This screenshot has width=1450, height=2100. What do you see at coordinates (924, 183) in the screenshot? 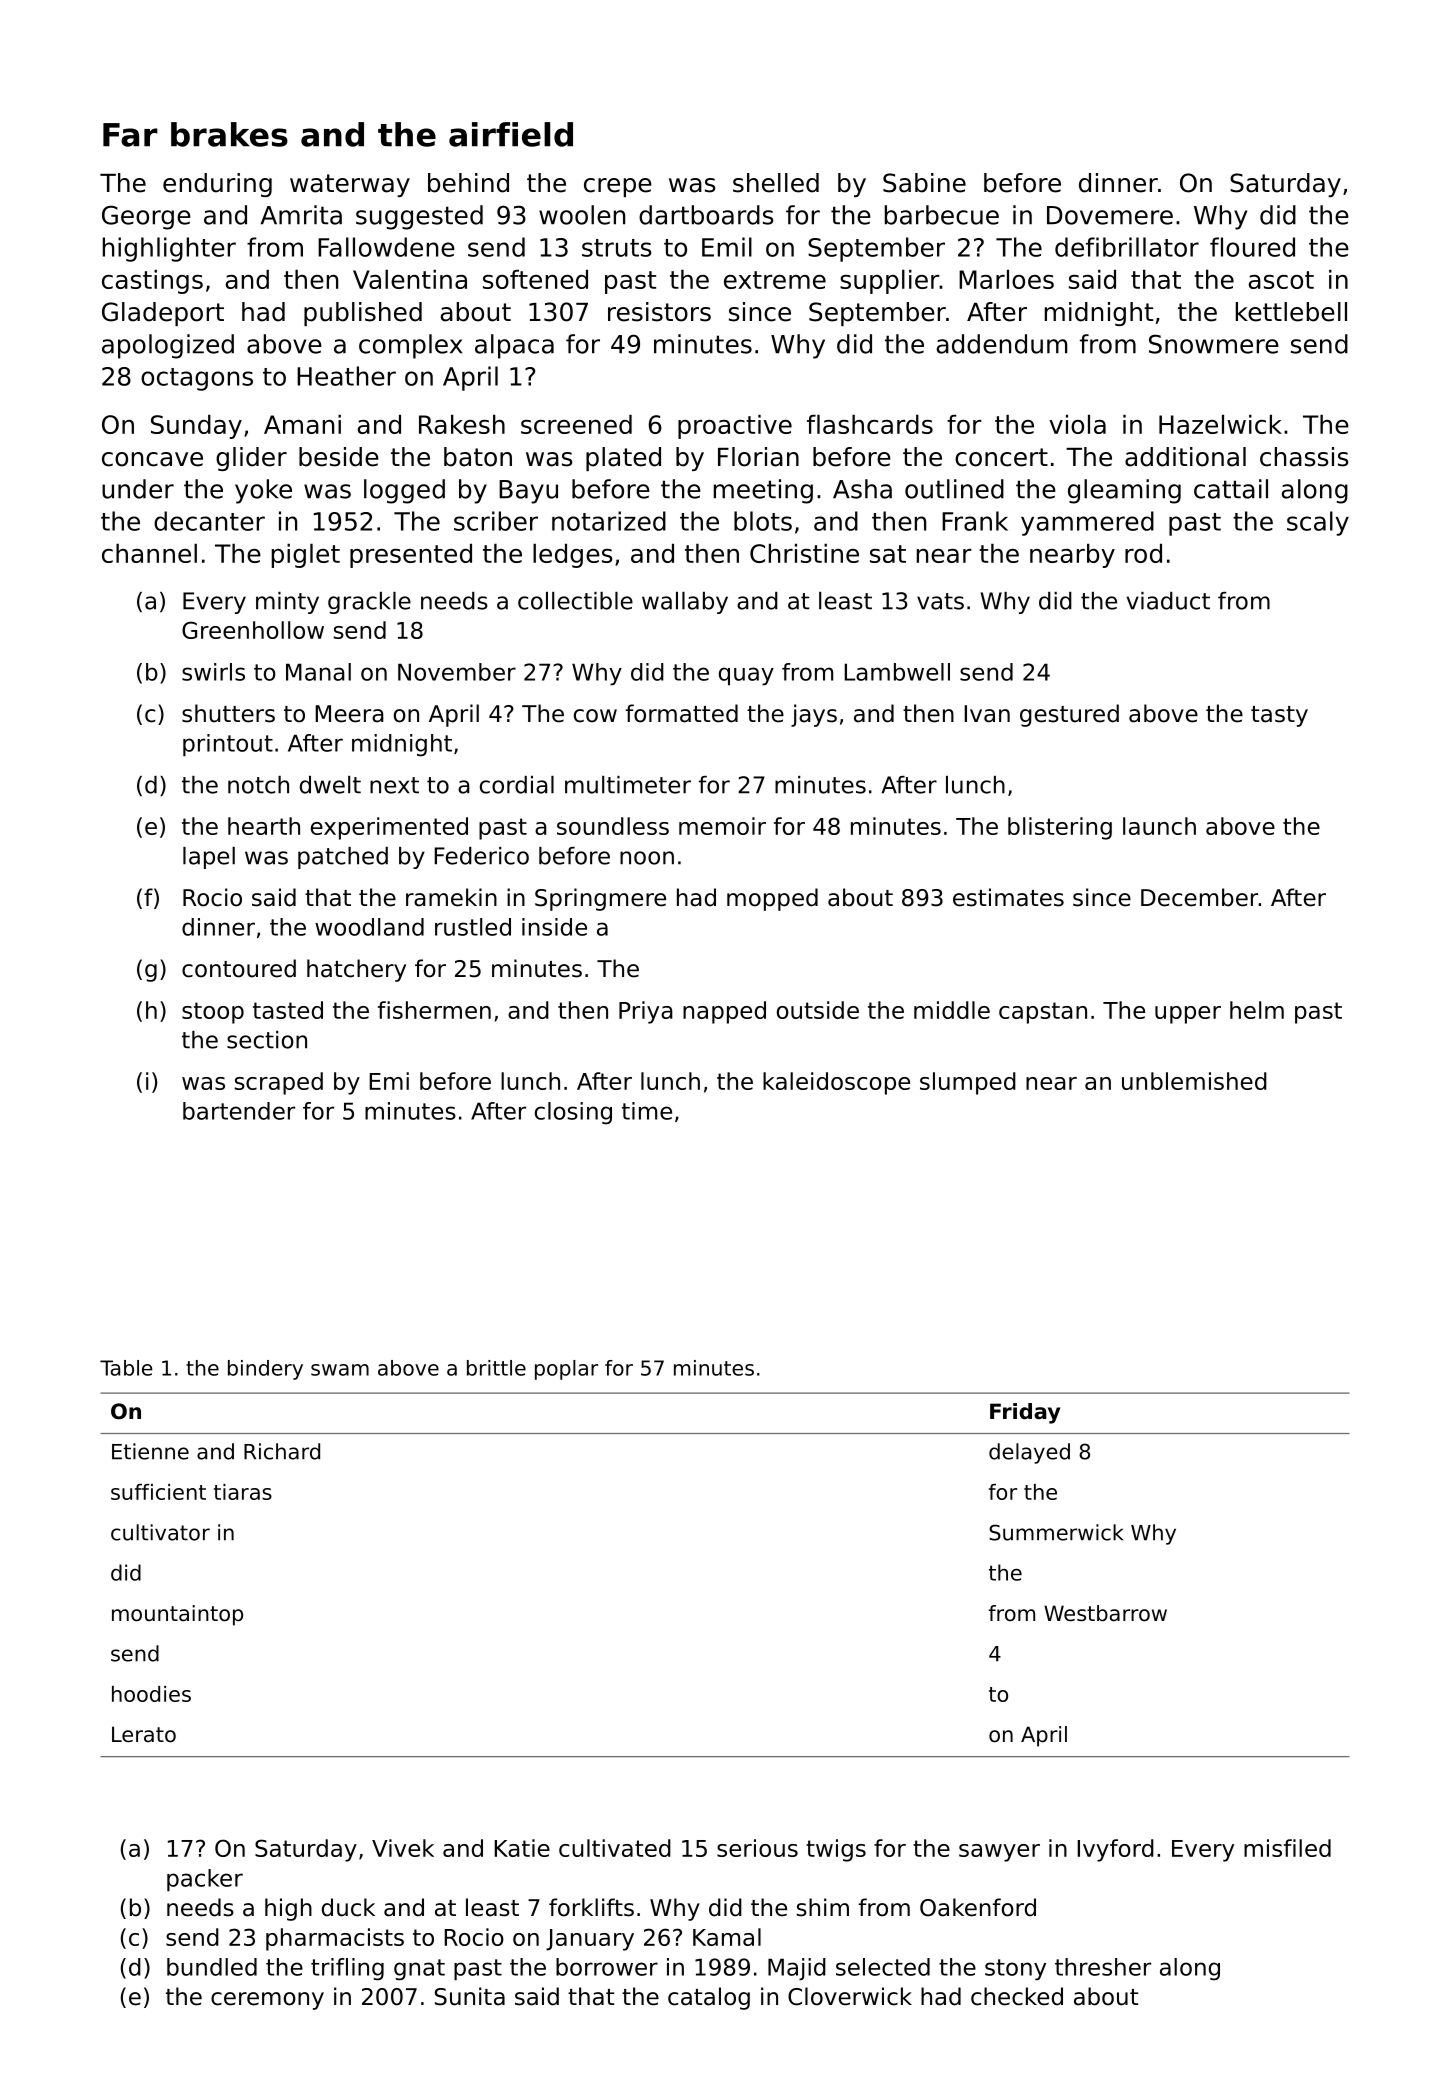
I see `Sabine` at bounding box center [924, 183].
